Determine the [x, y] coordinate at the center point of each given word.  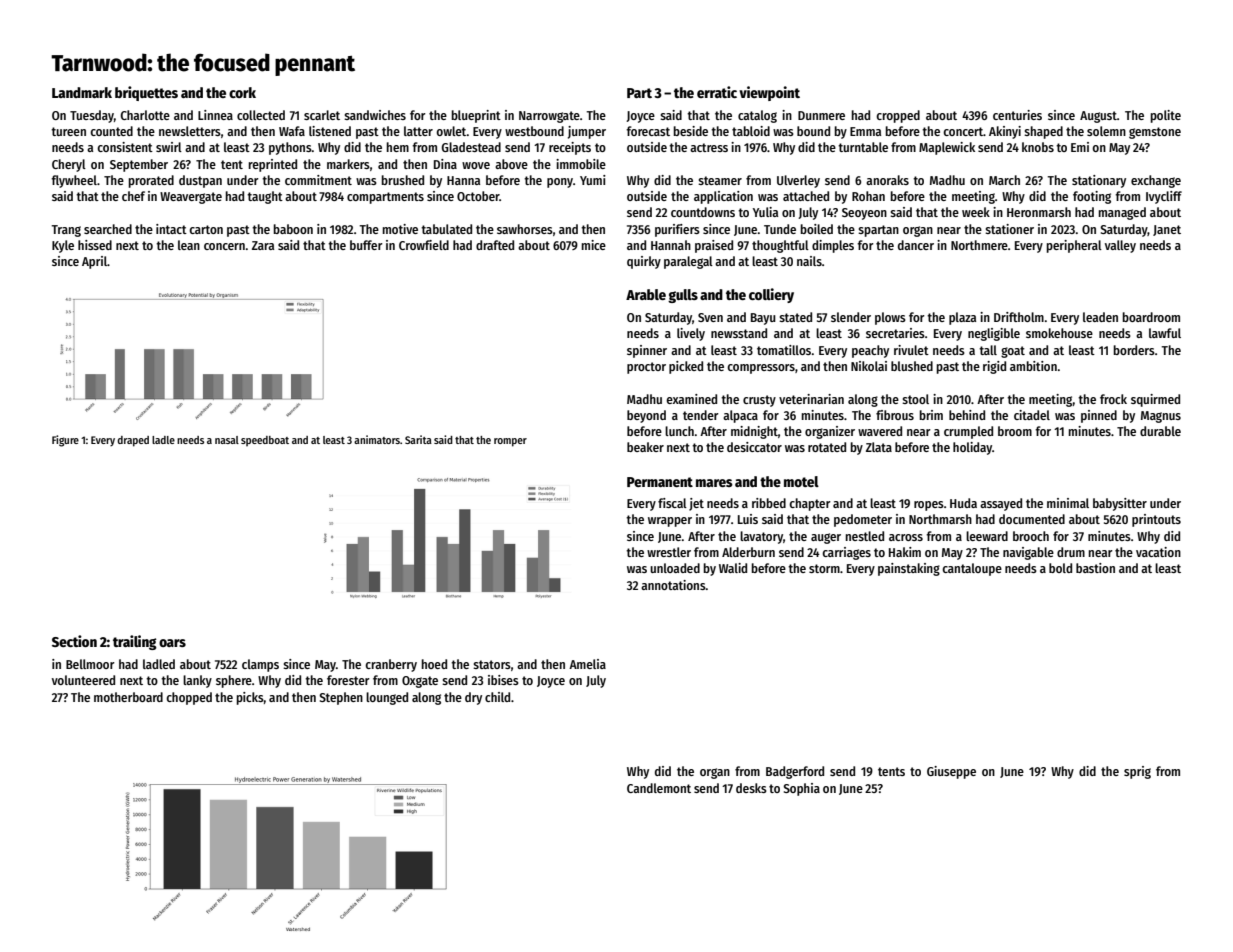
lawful [1165, 333]
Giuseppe [951, 772]
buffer [366, 245]
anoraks [887, 180]
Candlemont [659, 788]
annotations [673, 585]
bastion [1095, 568]
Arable [646, 294]
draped [133, 441]
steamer [720, 180]
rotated [827, 447]
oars [172, 643]
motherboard [128, 697]
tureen [68, 131]
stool [915, 399]
